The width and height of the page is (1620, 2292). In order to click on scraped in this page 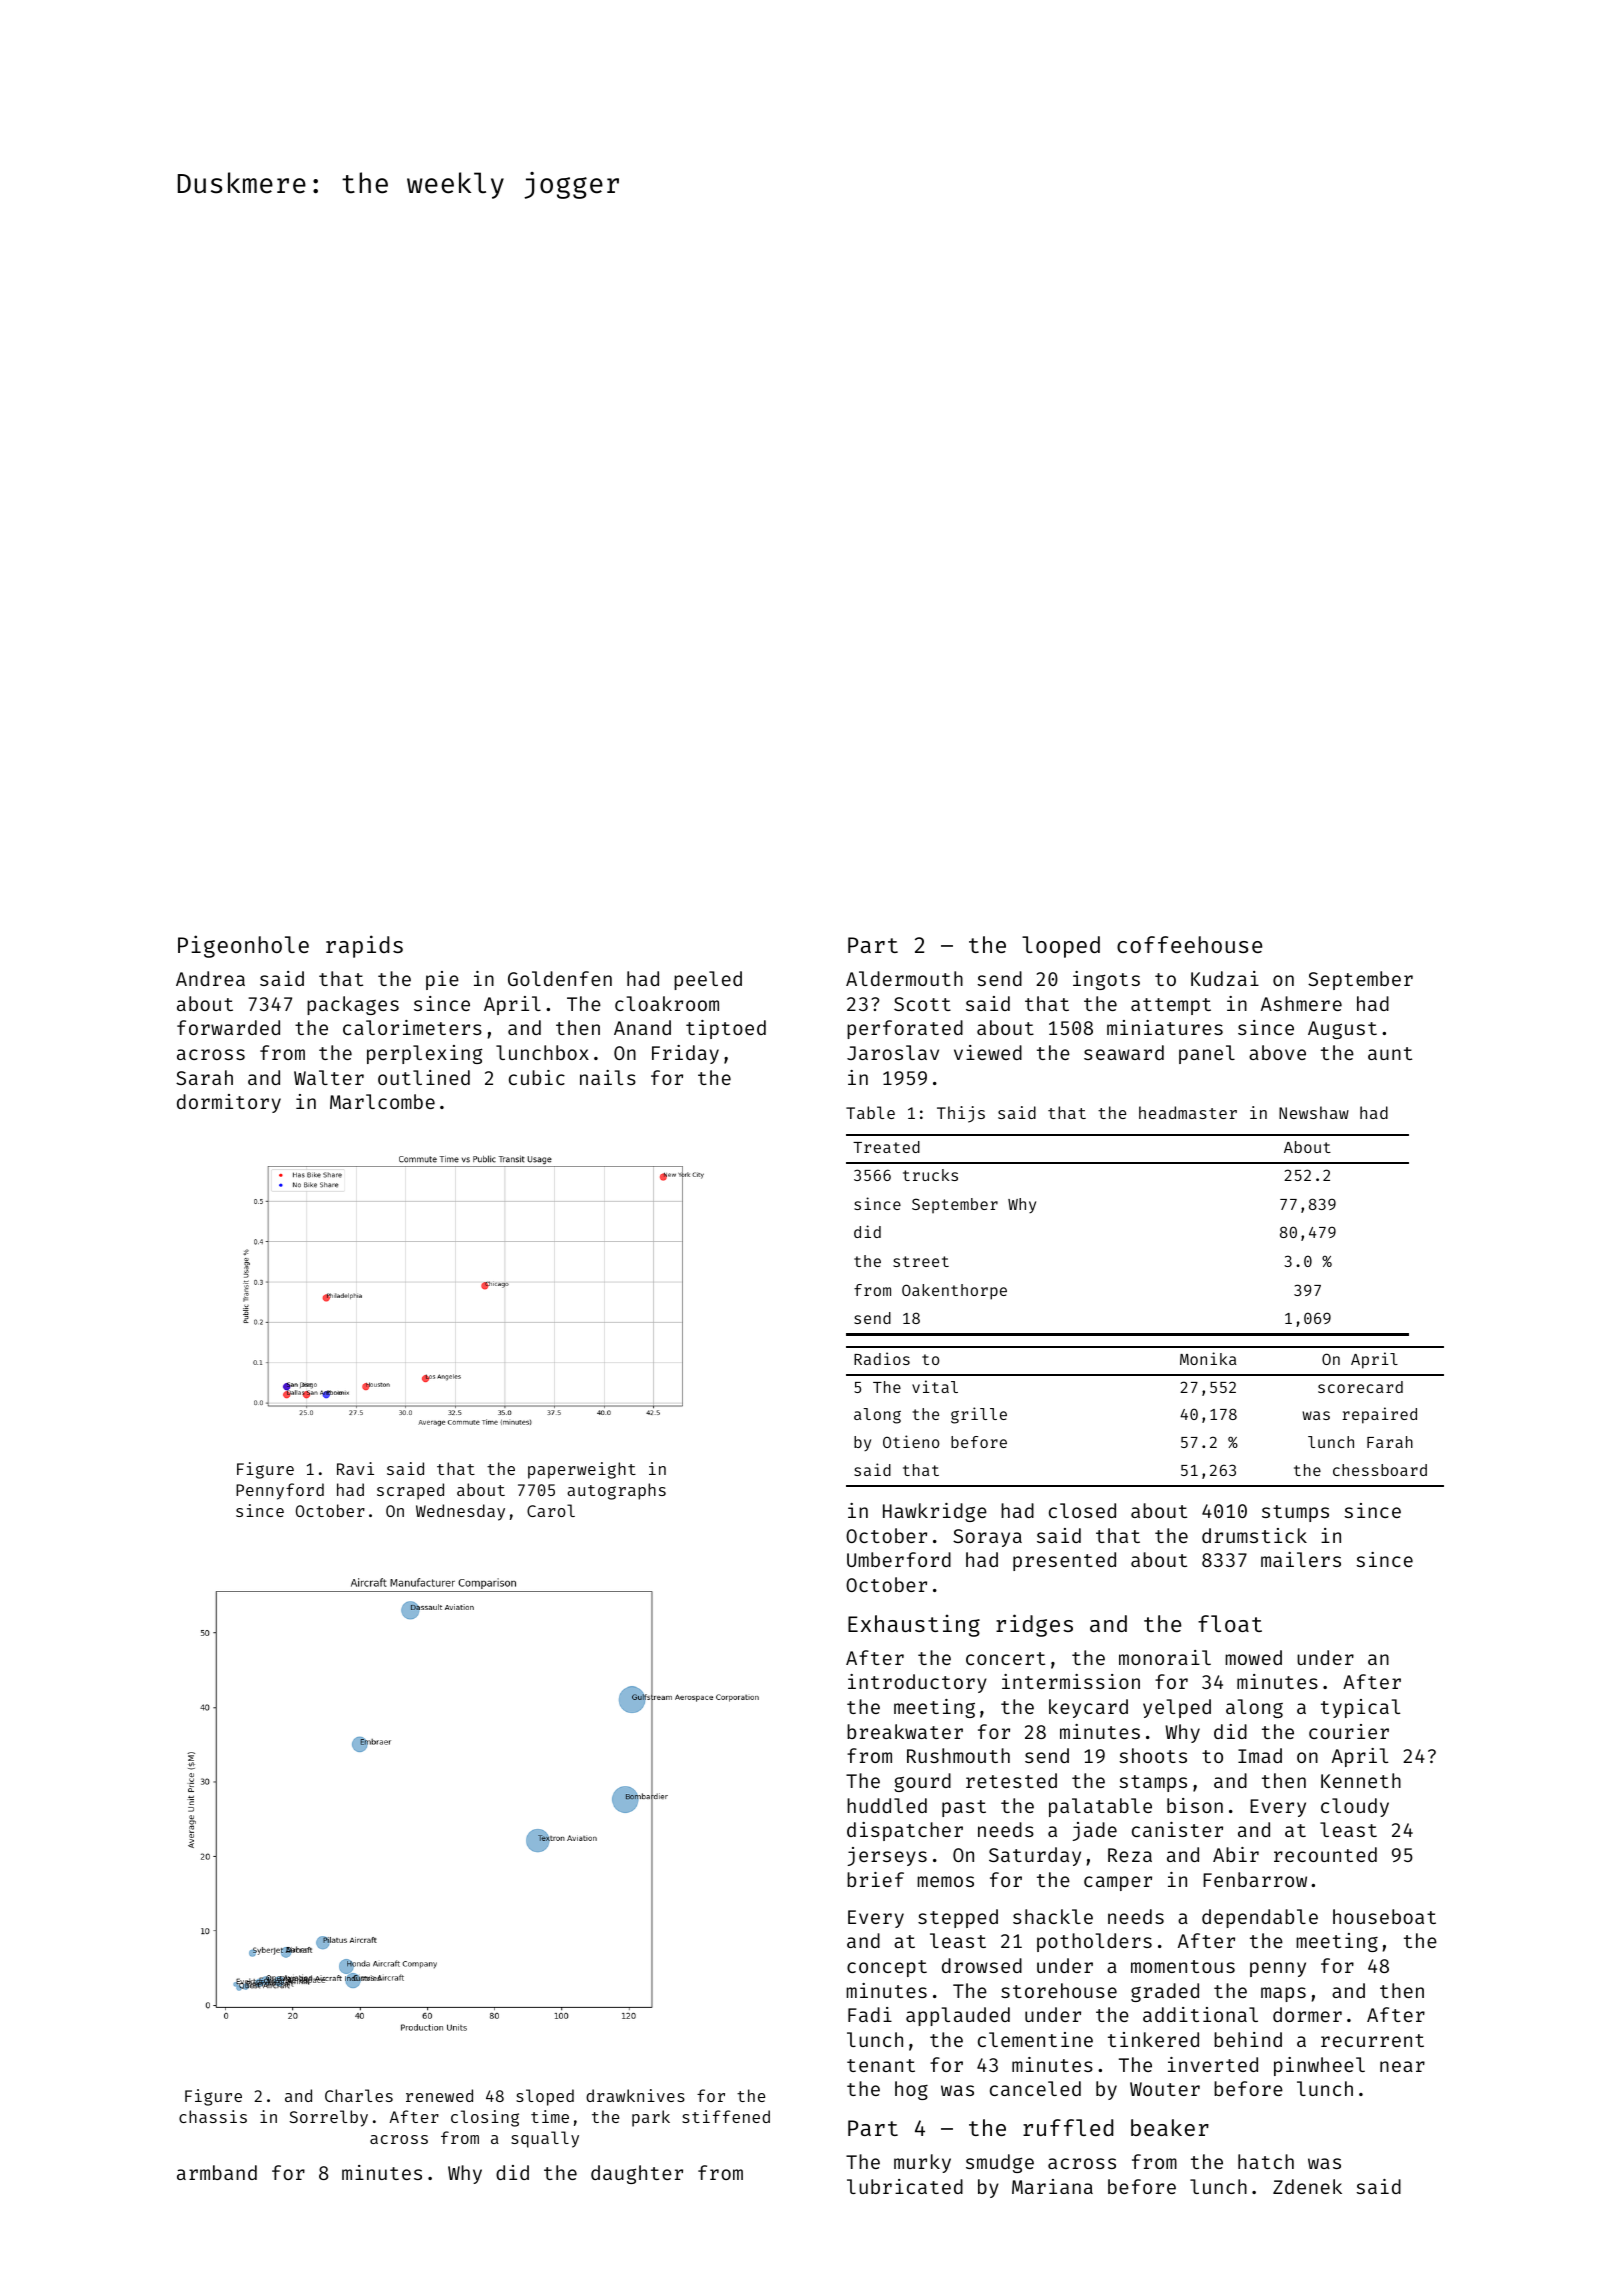, I will do `click(410, 1491)`.
